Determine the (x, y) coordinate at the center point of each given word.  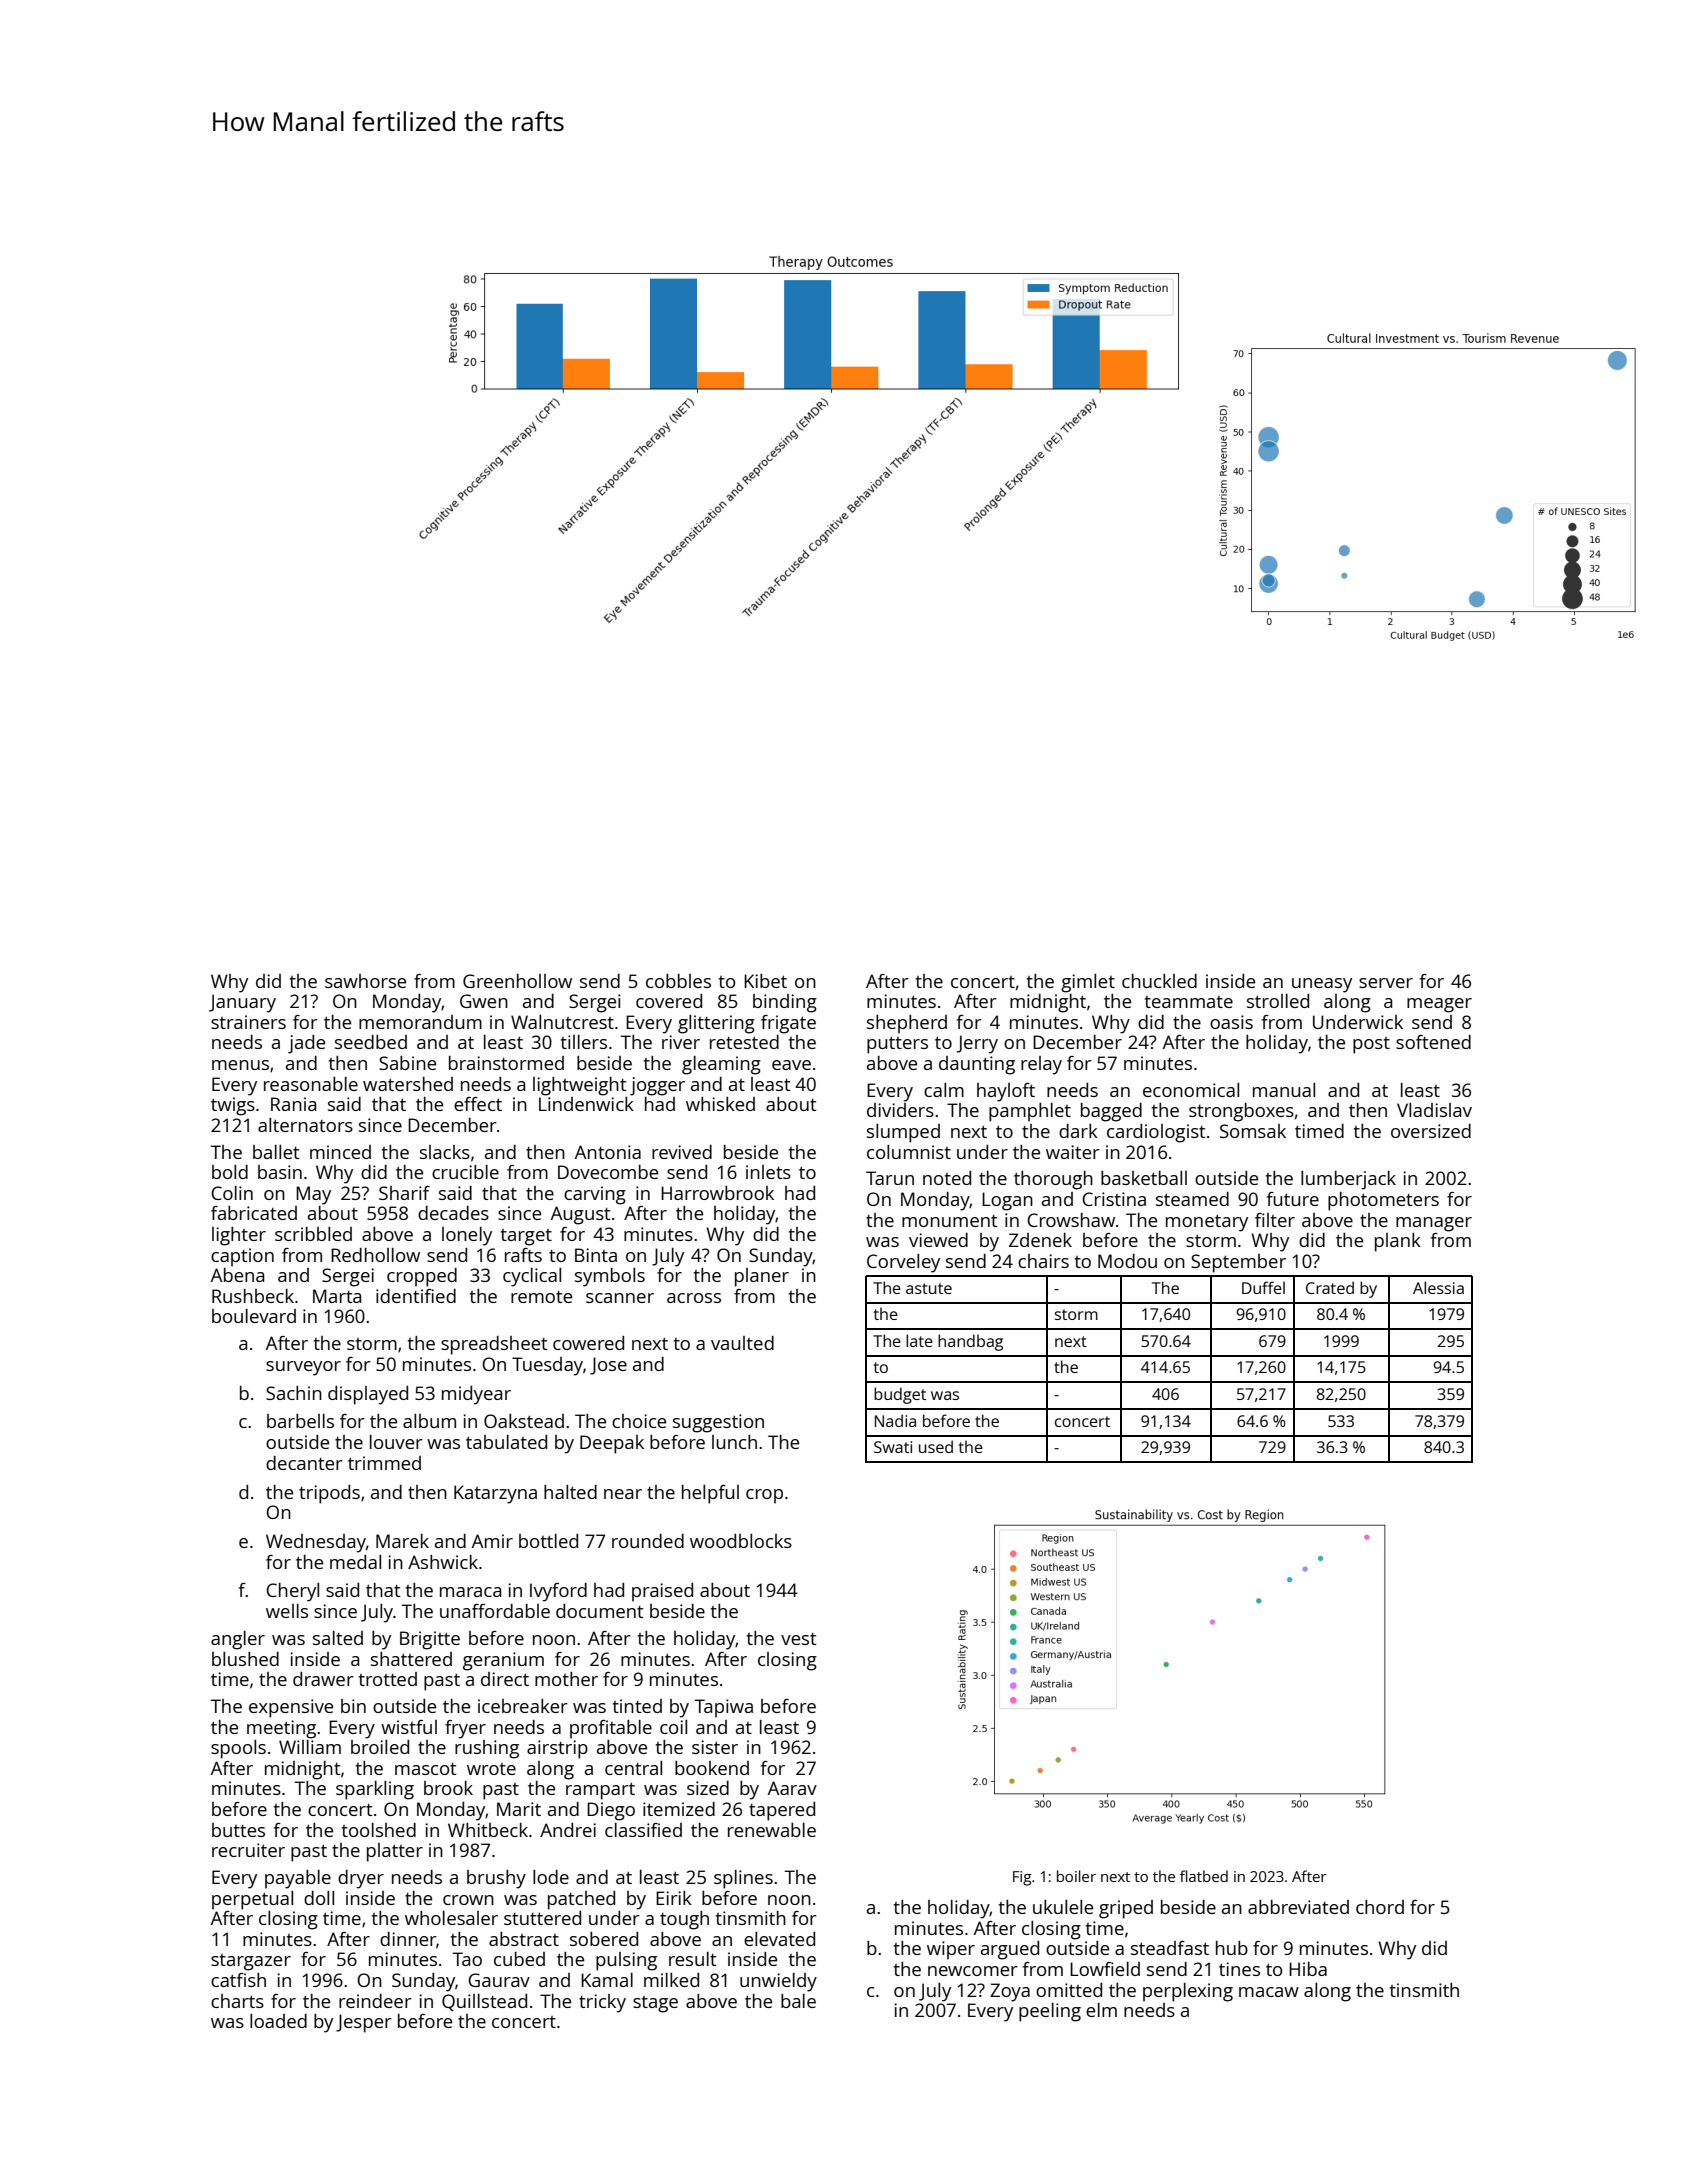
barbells (300, 1421)
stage (655, 2004)
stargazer (251, 1962)
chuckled (1159, 981)
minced (340, 1152)
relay (1041, 1065)
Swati (893, 1447)
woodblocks (741, 1541)
